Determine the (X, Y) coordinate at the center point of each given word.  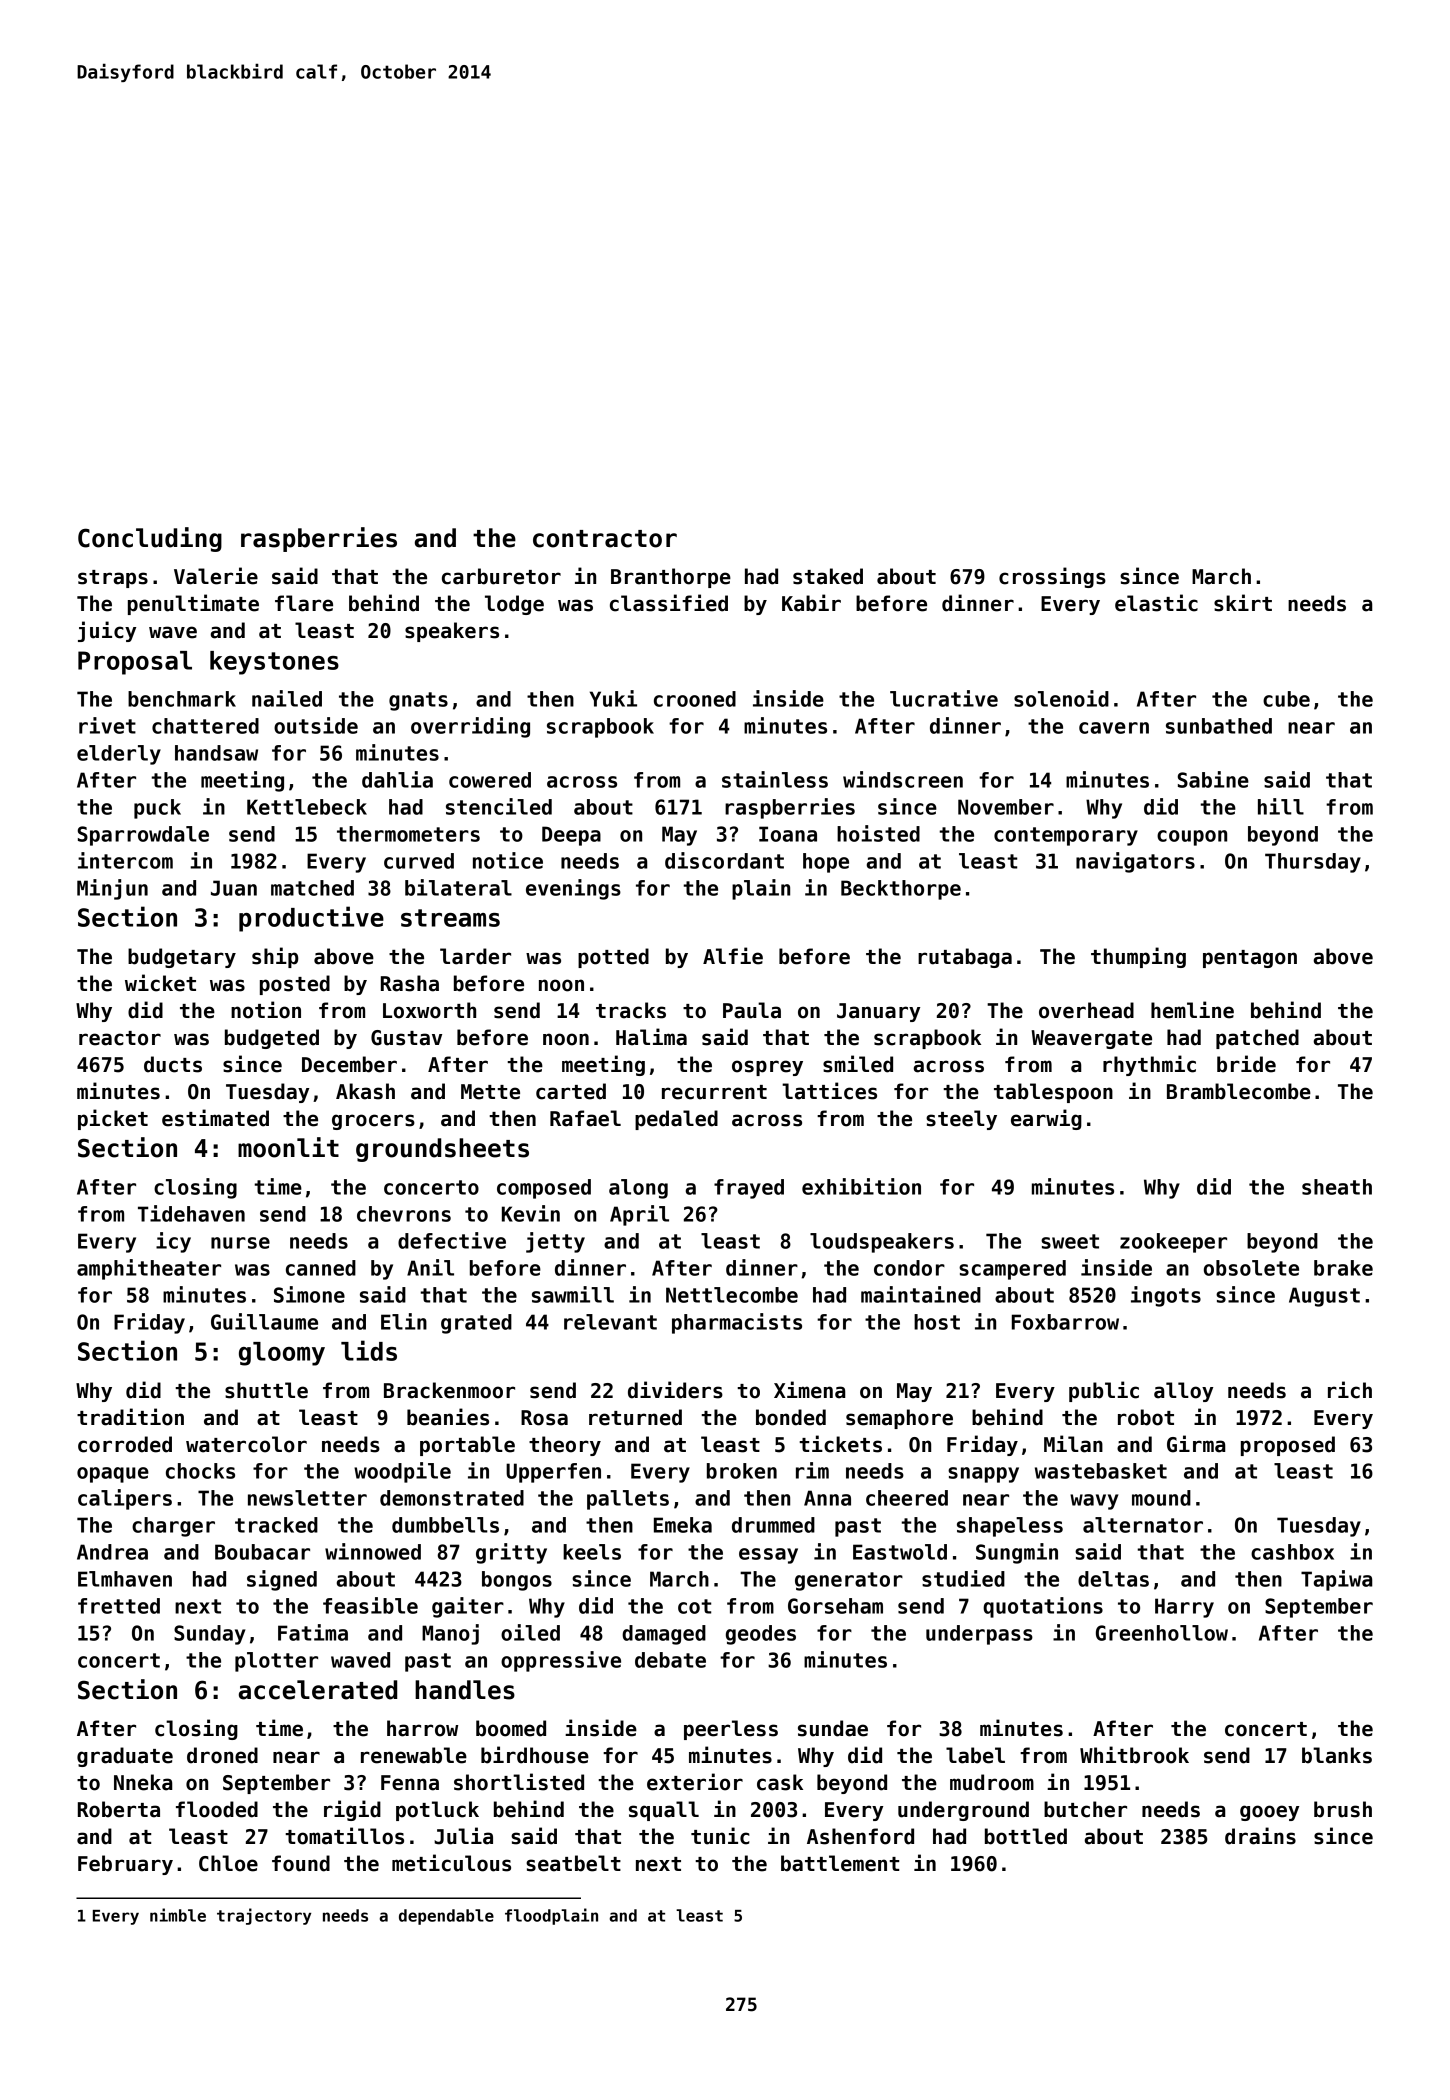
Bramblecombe (1239, 1091)
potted (613, 958)
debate (670, 1660)
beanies (448, 1417)
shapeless (1010, 1527)
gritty (511, 1553)
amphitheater (149, 1269)
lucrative (944, 698)
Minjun (112, 889)
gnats (418, 701)
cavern (1114, 728)
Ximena (809, 1390)
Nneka (143, 1782)
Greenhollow (1162, 1633)
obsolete (1251, 1268)
